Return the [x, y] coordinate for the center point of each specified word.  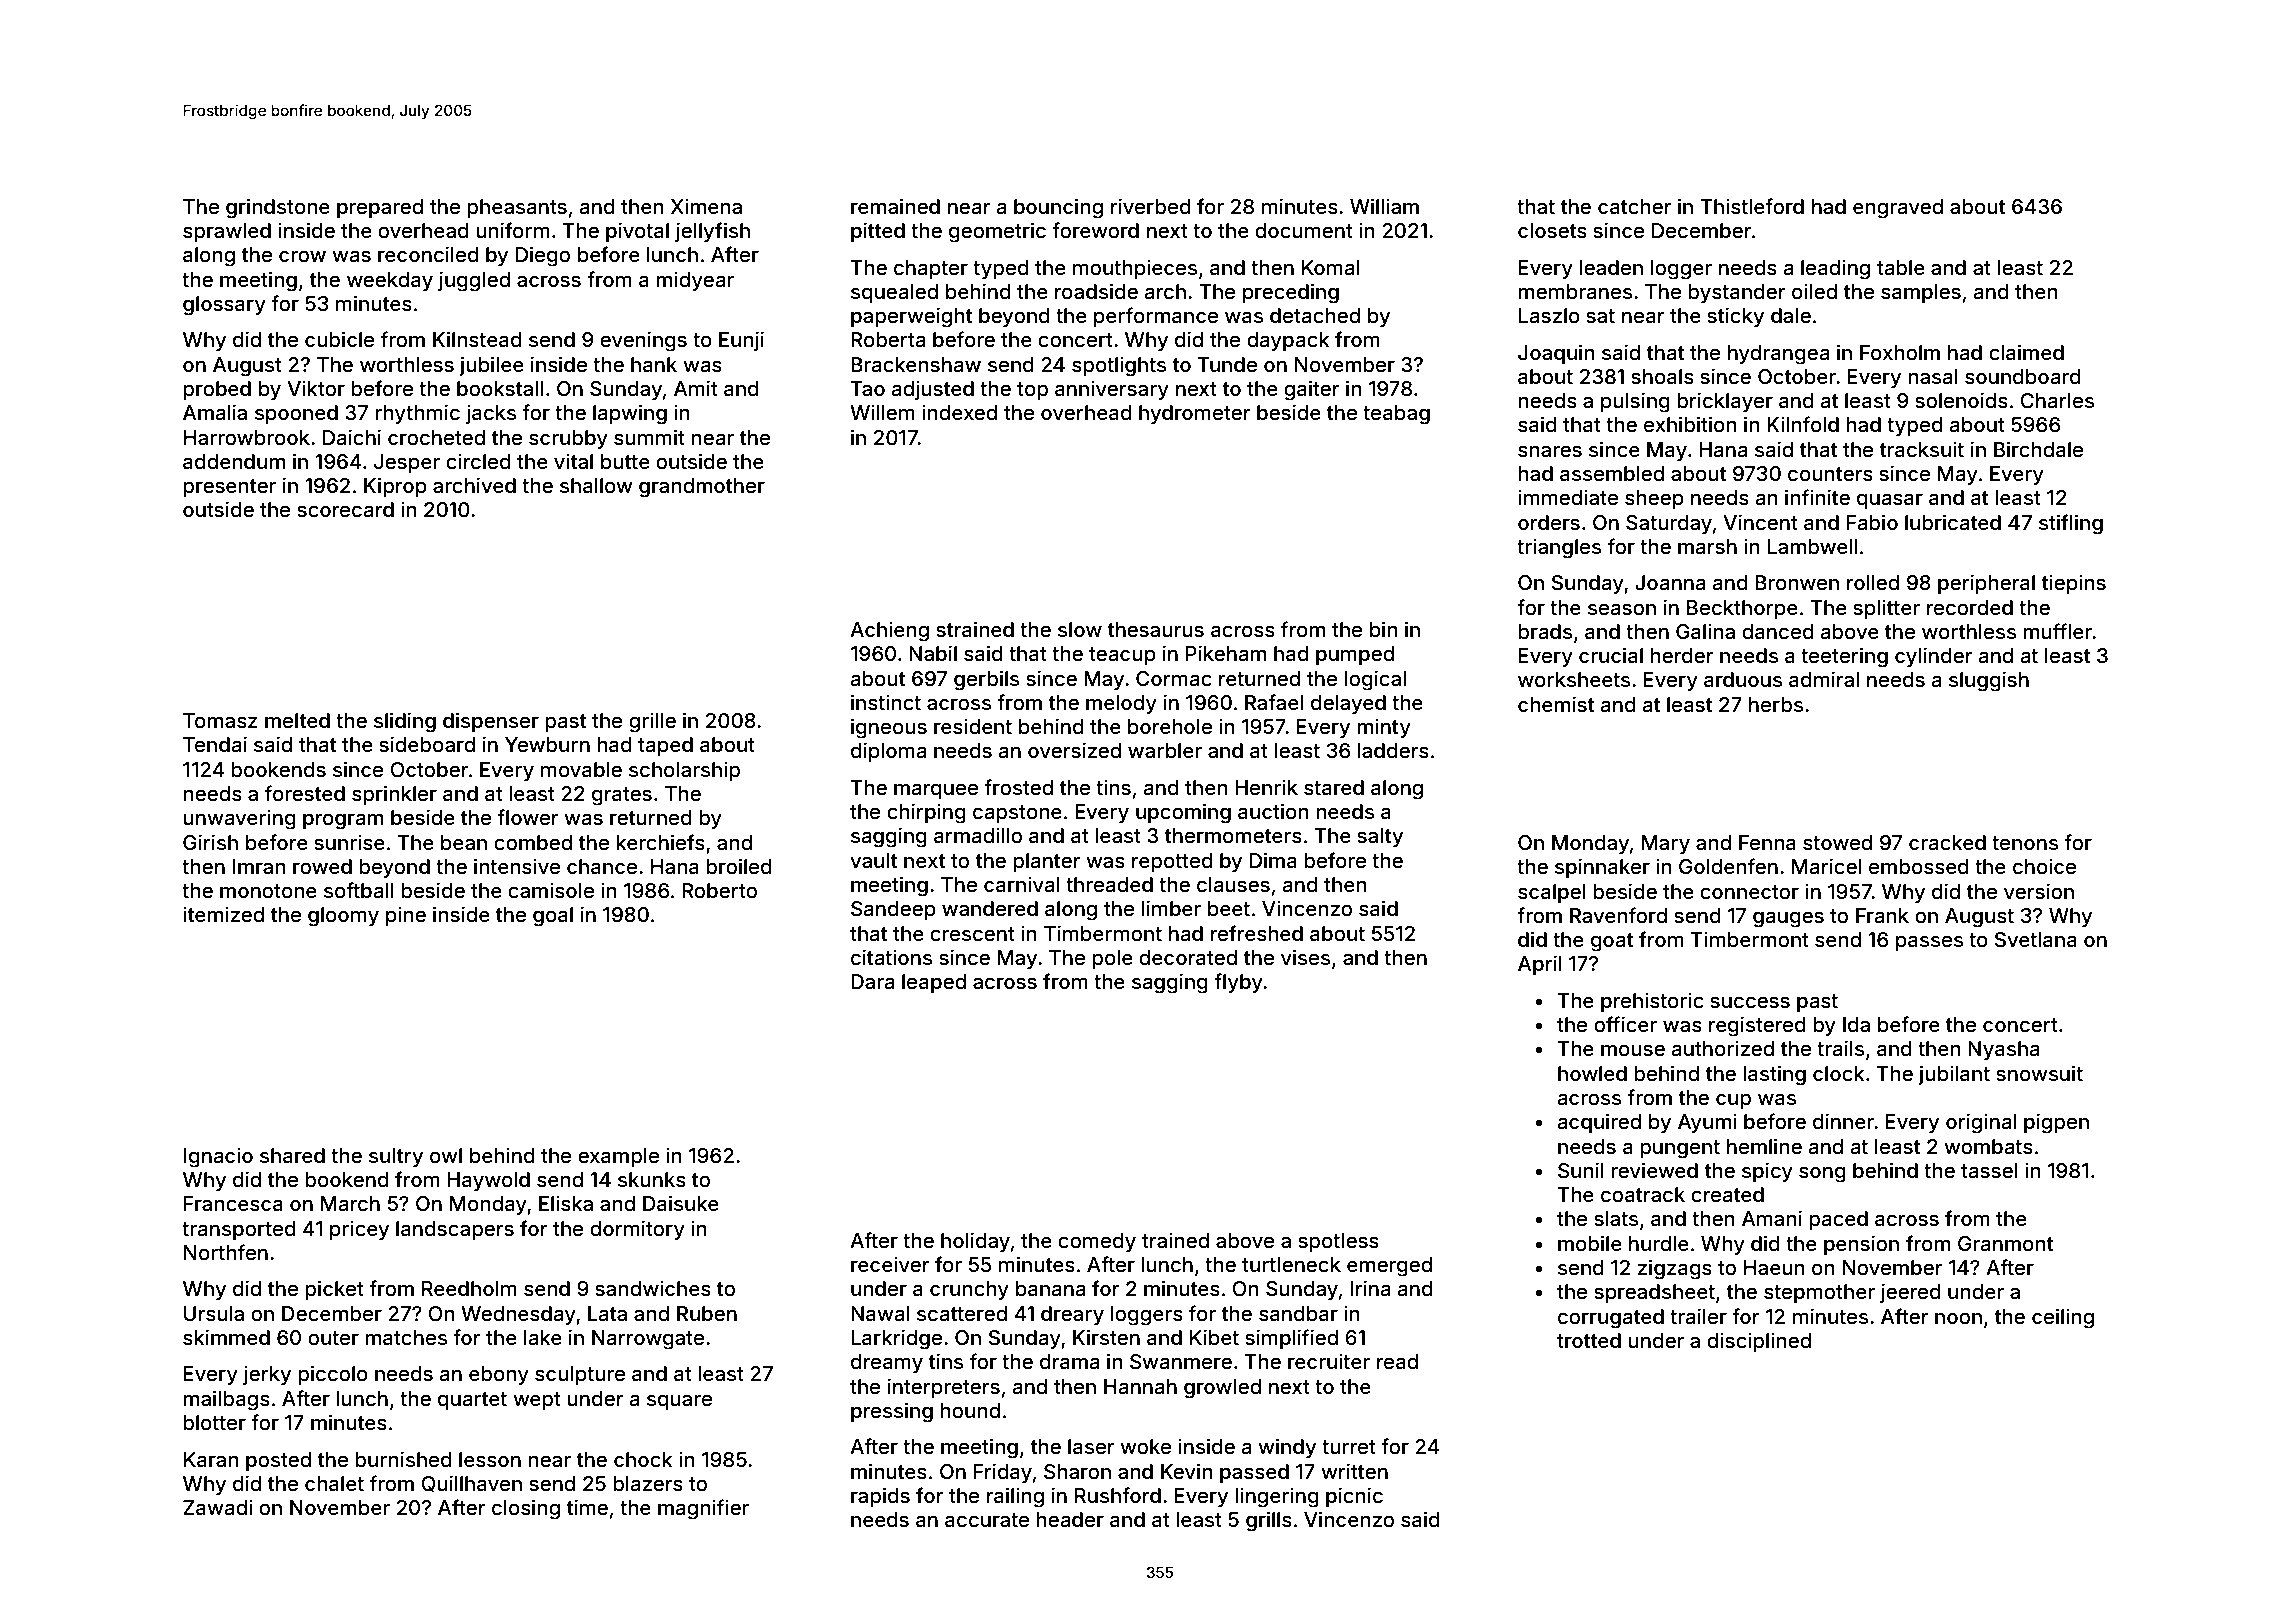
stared [1334, 787]
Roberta [888, 339]
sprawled [227, 232]
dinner [1843, 1121]
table [1901, 267]
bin [1383, 629]
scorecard [345, 509]
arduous [1743, 679]
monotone [268, 891]
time [587, 1507]
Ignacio [218, 1157]
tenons [2025, 843]
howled [1592, 1073]
